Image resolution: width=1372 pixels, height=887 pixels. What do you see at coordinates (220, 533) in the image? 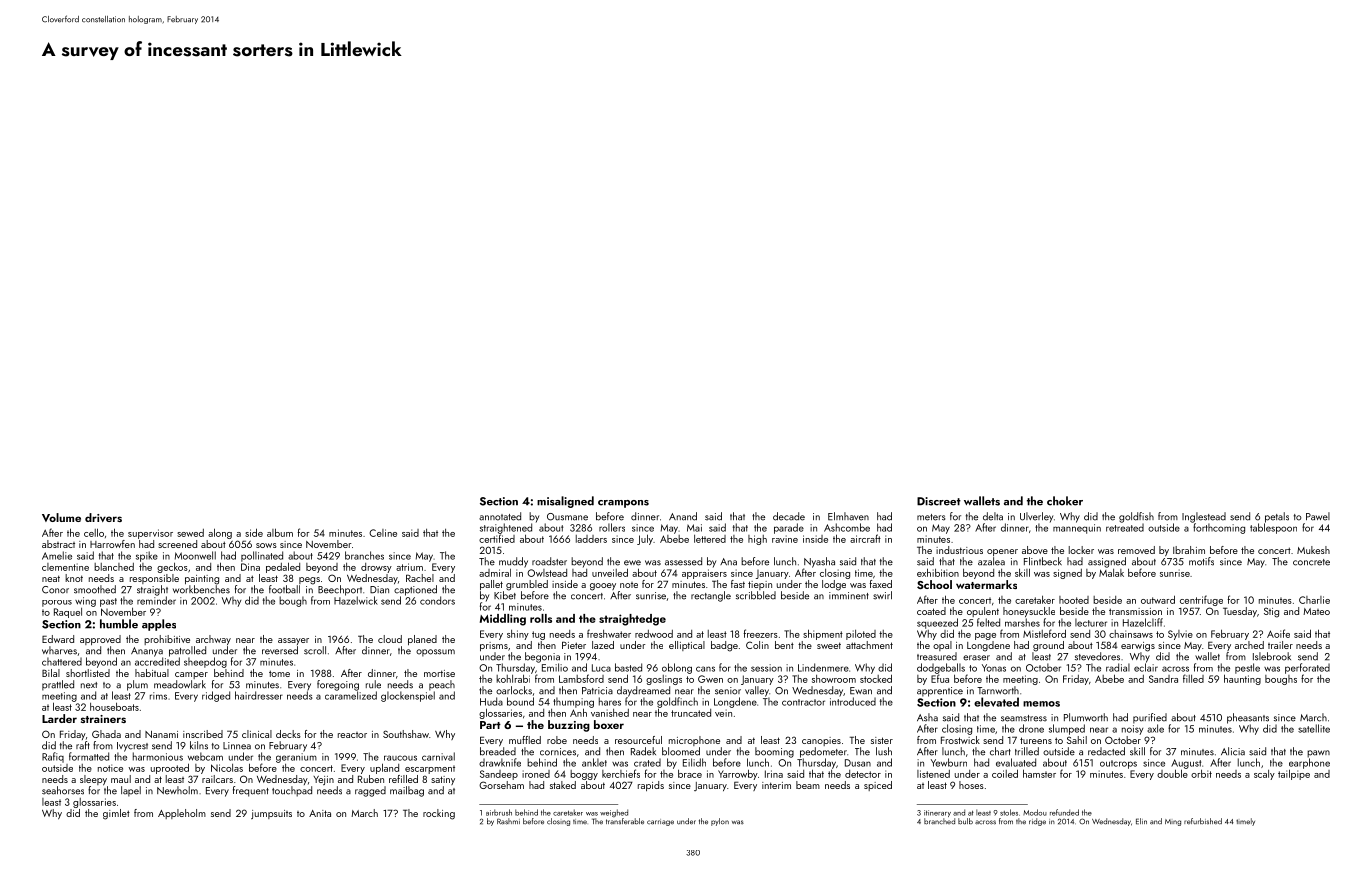
I see `along` at bounding box center [220, 533].
